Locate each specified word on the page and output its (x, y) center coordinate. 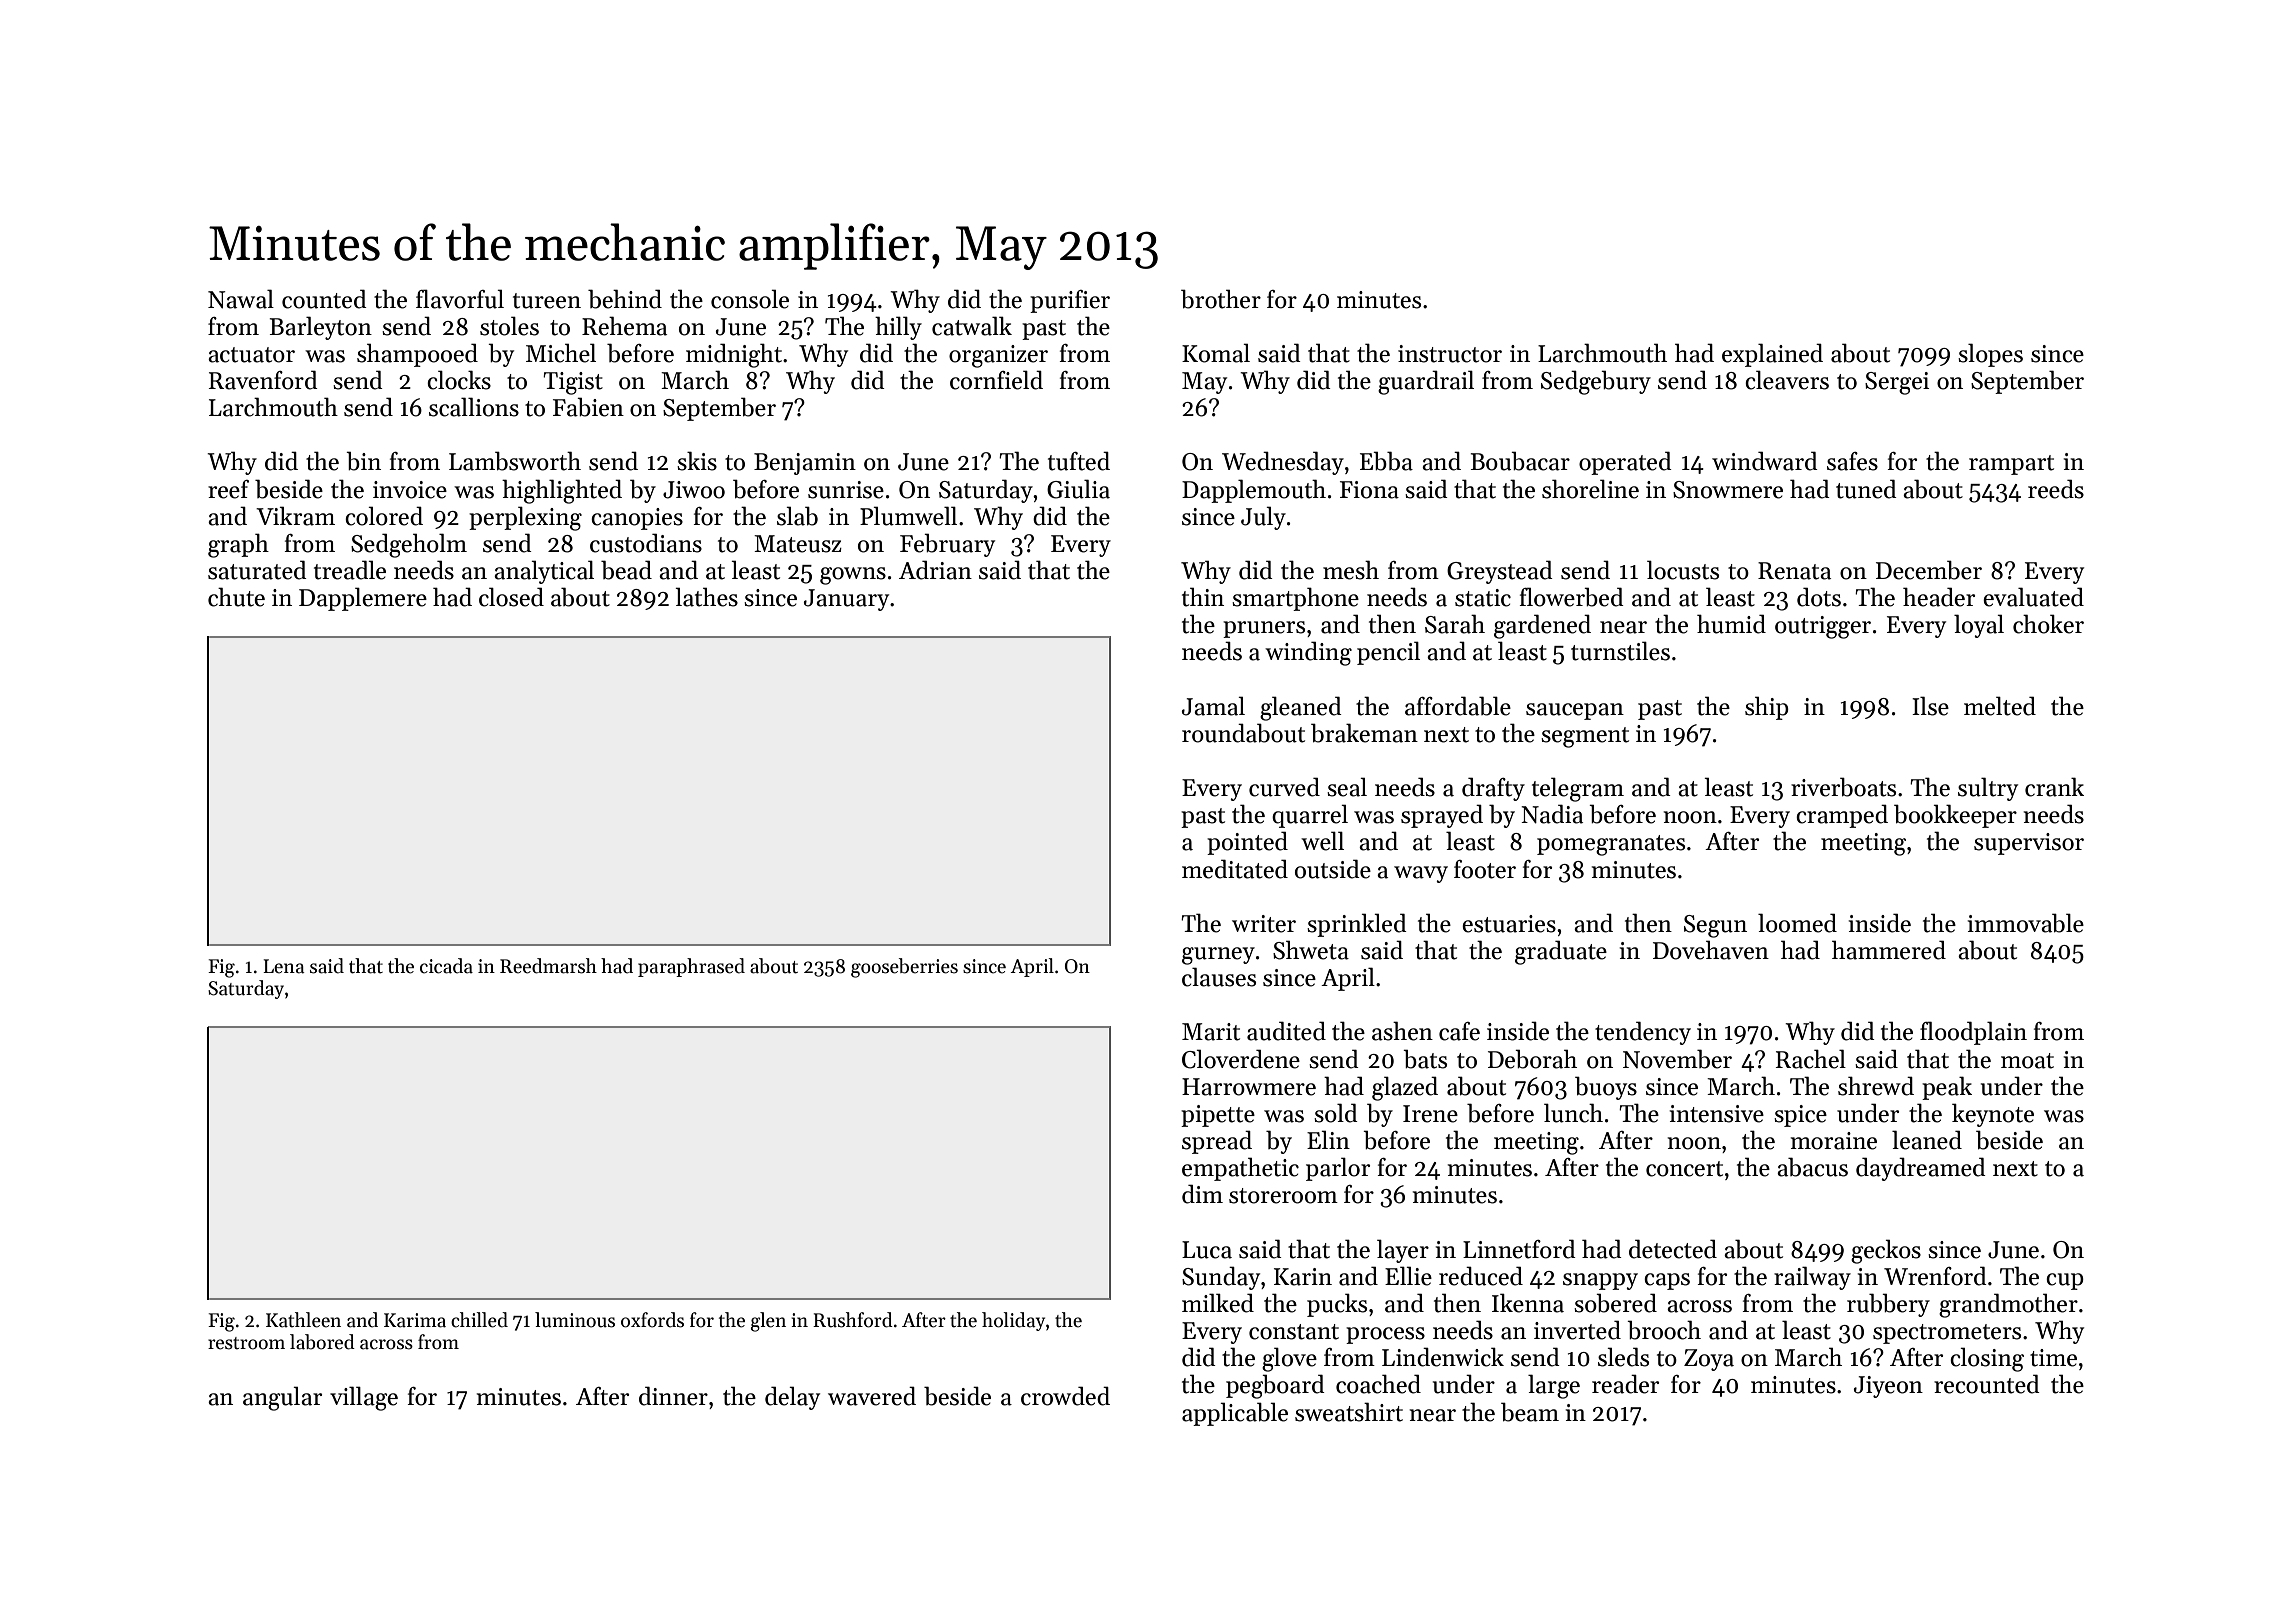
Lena (283, 966)
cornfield (996, 380)
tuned (1866, 489)
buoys (1606, 1088)
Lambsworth (515, 461)
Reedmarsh (548, 966)
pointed (1247, 843)
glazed (1405, 1088)
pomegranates (1611, 845)
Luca (1207, 1250)
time (2053, 1358)
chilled (479, 1320)
